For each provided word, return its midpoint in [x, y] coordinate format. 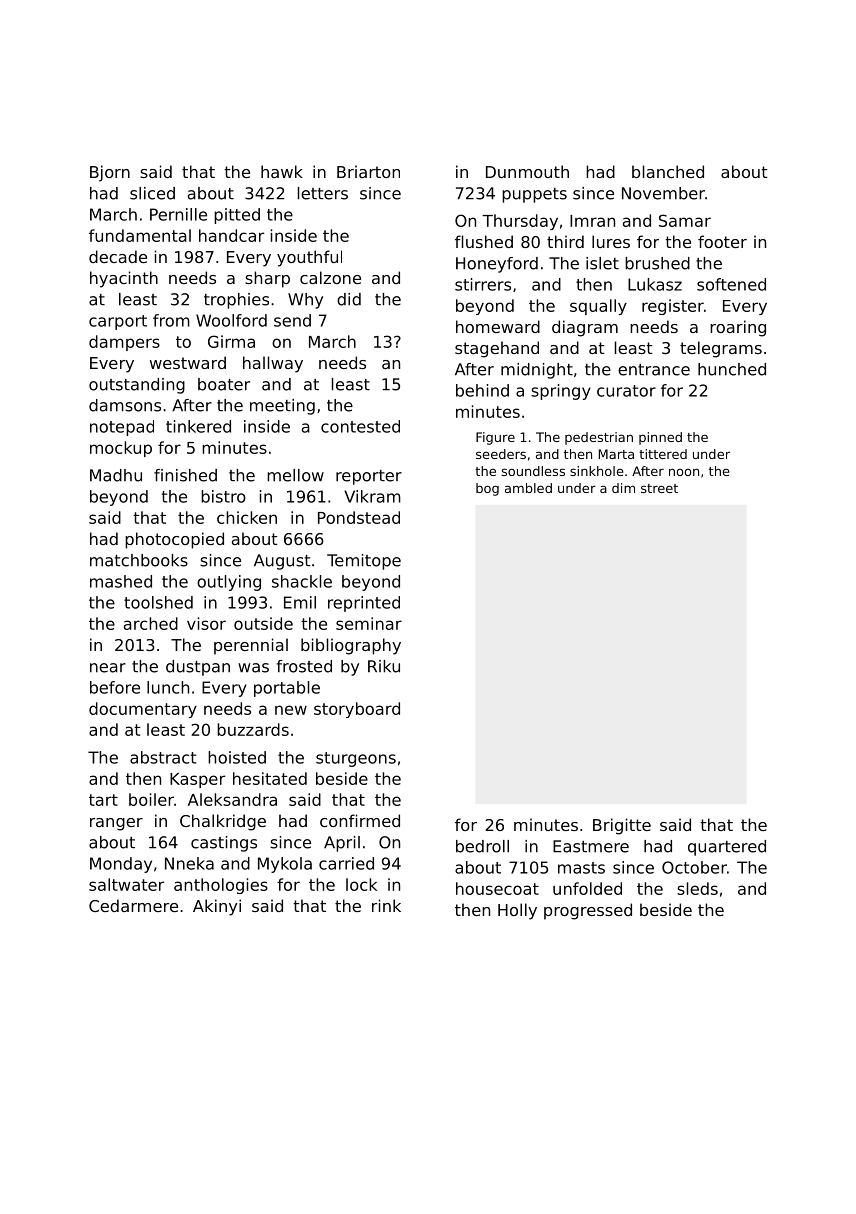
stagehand [497, 349]
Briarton [368, 171]
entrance [654, 370]
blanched [668, 171]
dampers [124, 343]
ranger [116, 824]
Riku [384, 666]
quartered [727, 848]
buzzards [253, 729]
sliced [152, 193]
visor [206, 623]
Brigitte [622, 826]
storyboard [357, 710]
